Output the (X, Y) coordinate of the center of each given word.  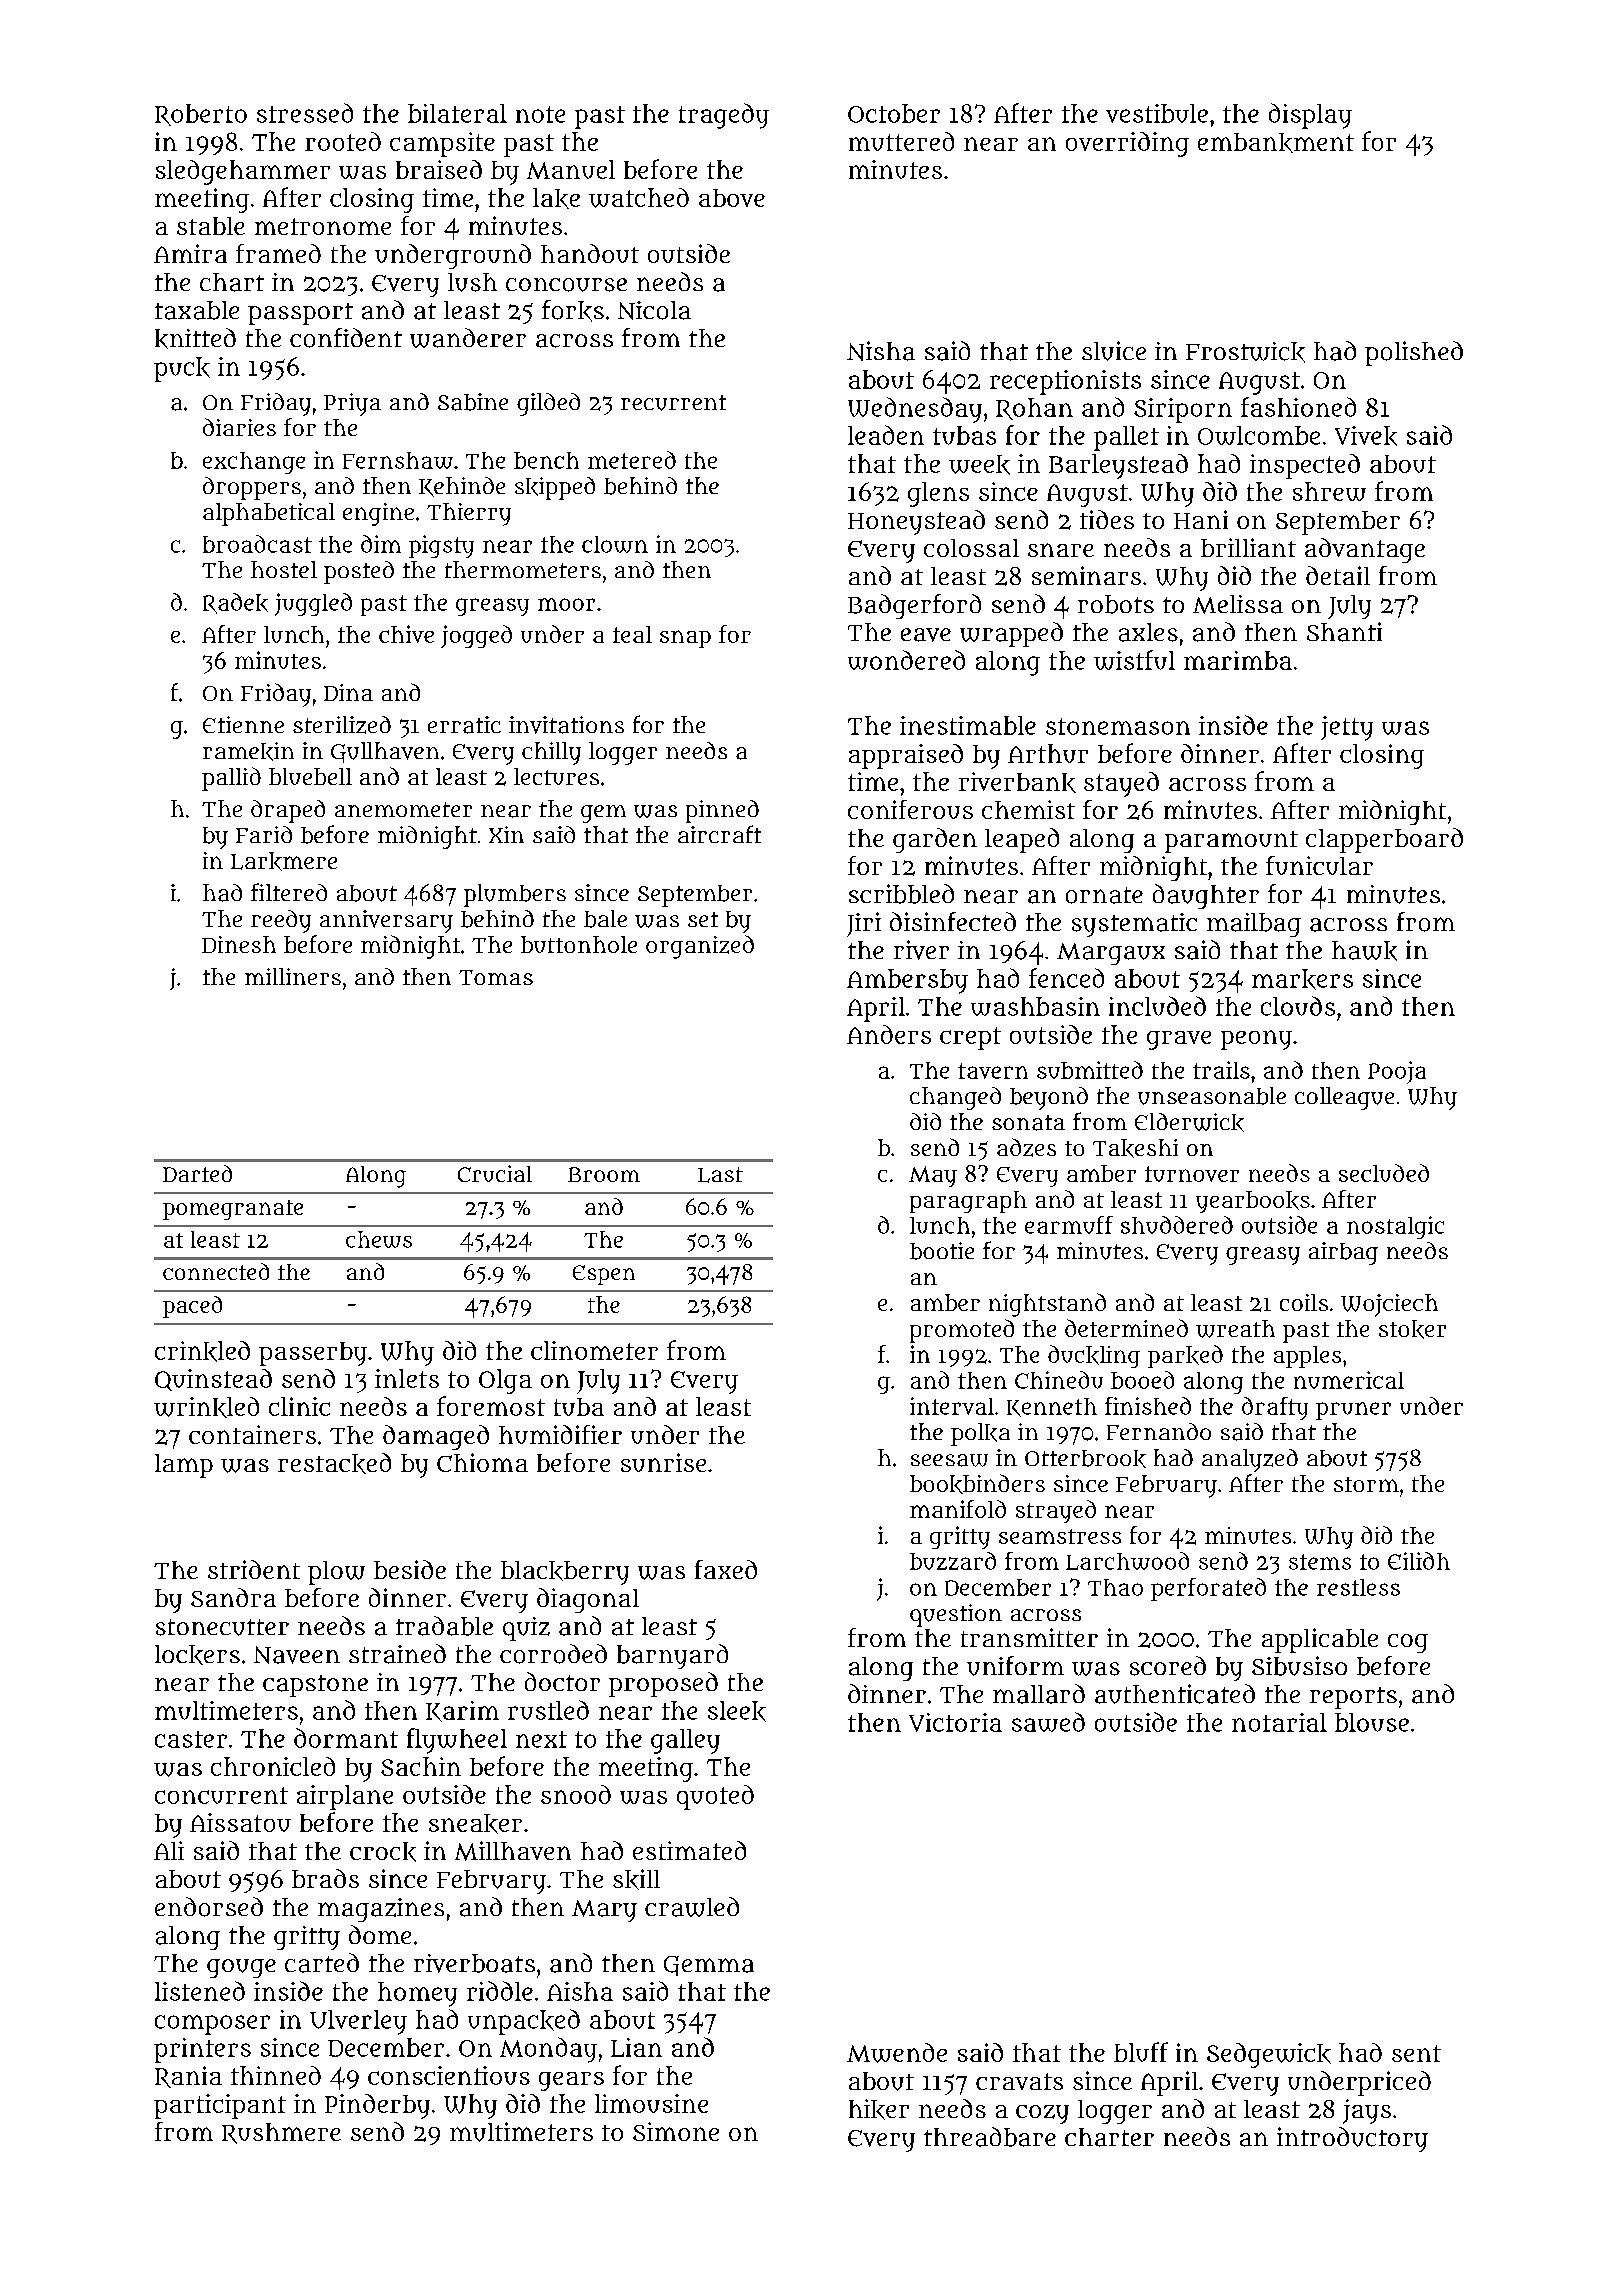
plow (336, 1573)
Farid (264, 834)
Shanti (1344, 632)
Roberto (201, 115)
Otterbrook (1085, 1459)
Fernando (1159, 1431)
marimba (1238, 660)
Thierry (469, 514)
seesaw (949, 1460)
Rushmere (281, 2133)
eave (926, 635)
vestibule (1157, 113)
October (894, 113)
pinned (722, 811)
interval (952, 1406)
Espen (604, 1275)
